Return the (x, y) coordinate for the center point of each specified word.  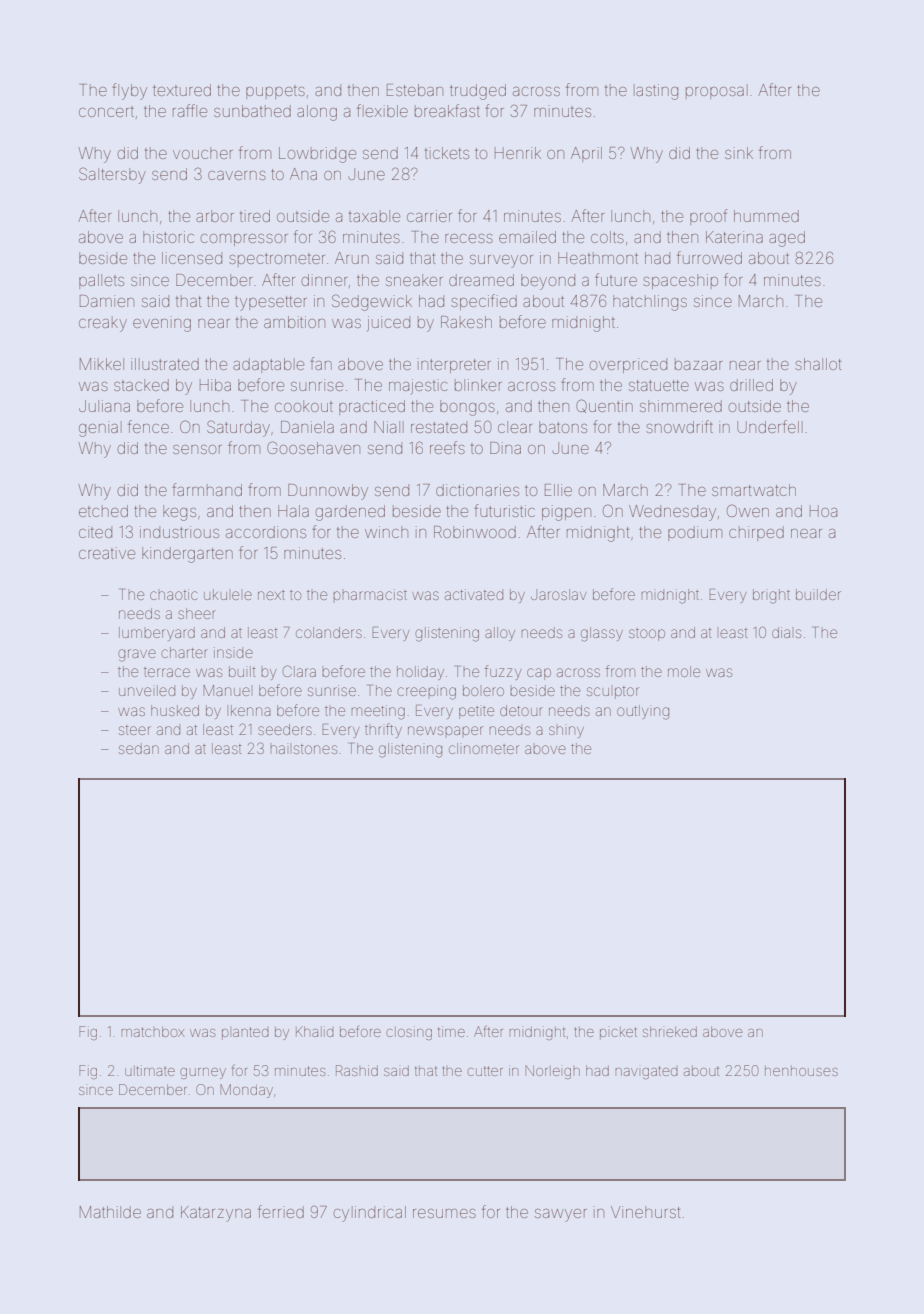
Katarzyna (216, 1214)
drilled (751, 385)
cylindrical (370, 1214)
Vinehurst (645, 1212)
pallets (101, 281)
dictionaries (477, 490)
